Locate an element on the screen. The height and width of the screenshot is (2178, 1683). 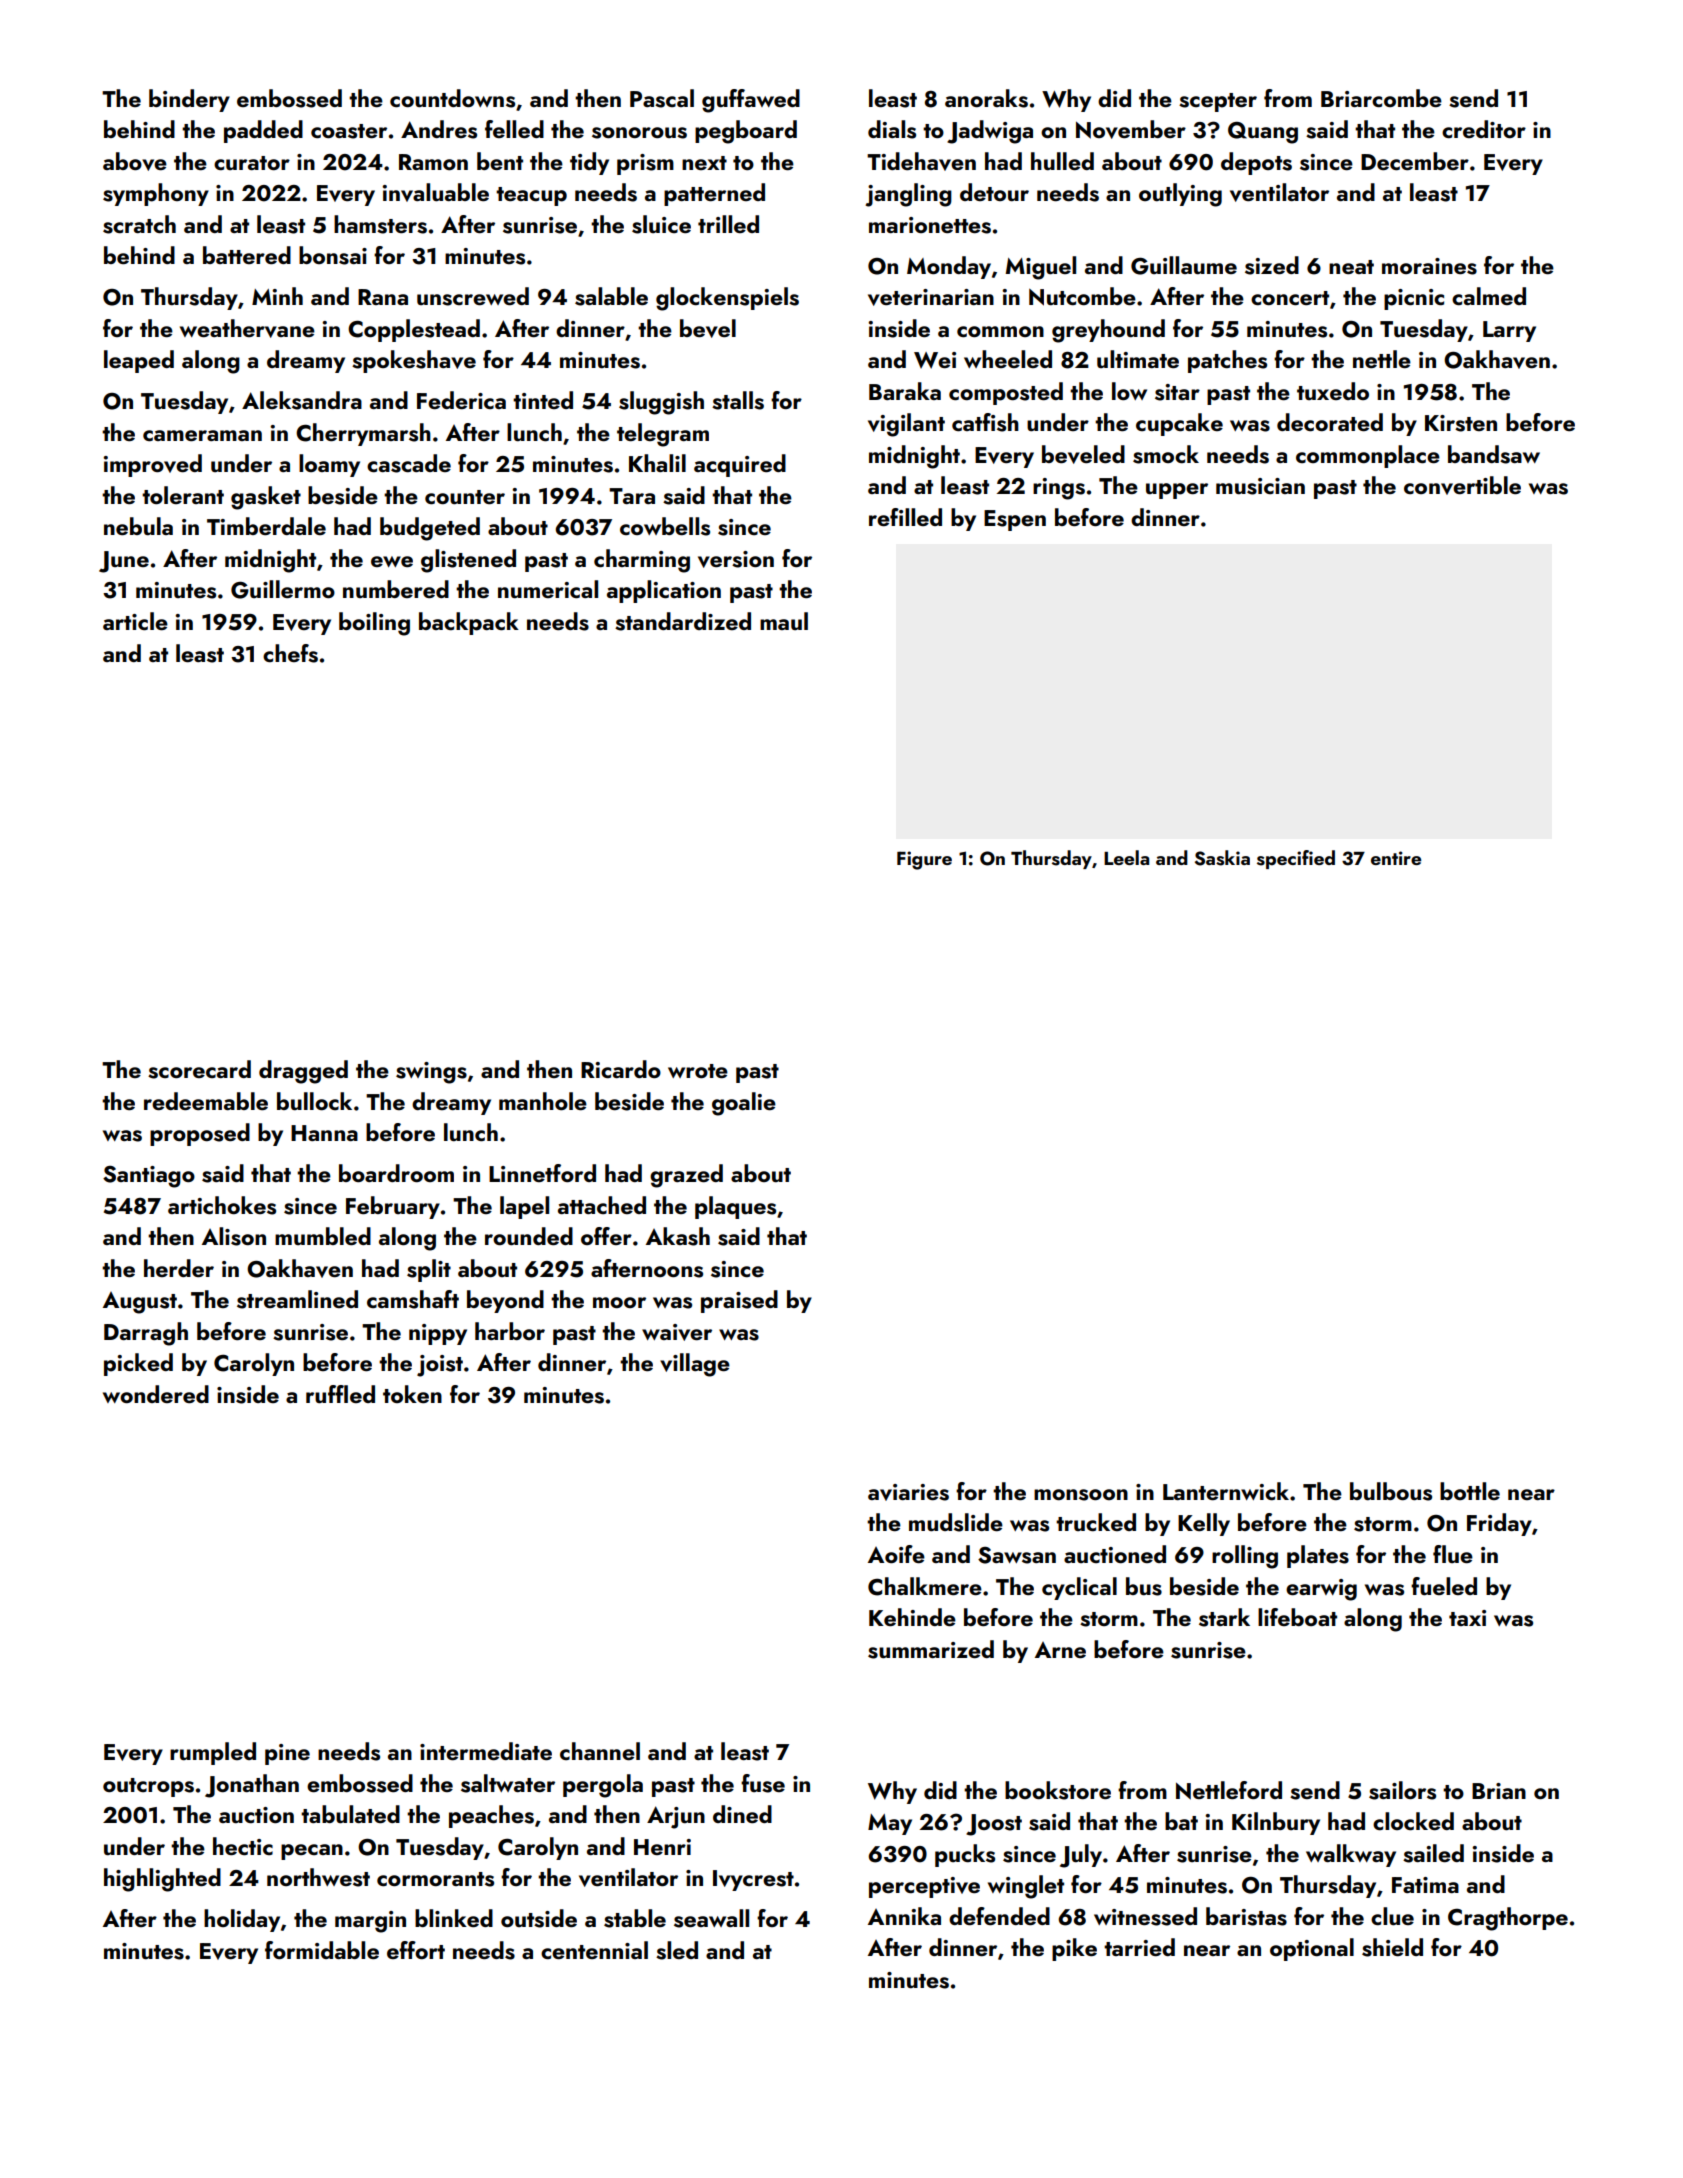
trilled is located at coordinates (728, 224).
